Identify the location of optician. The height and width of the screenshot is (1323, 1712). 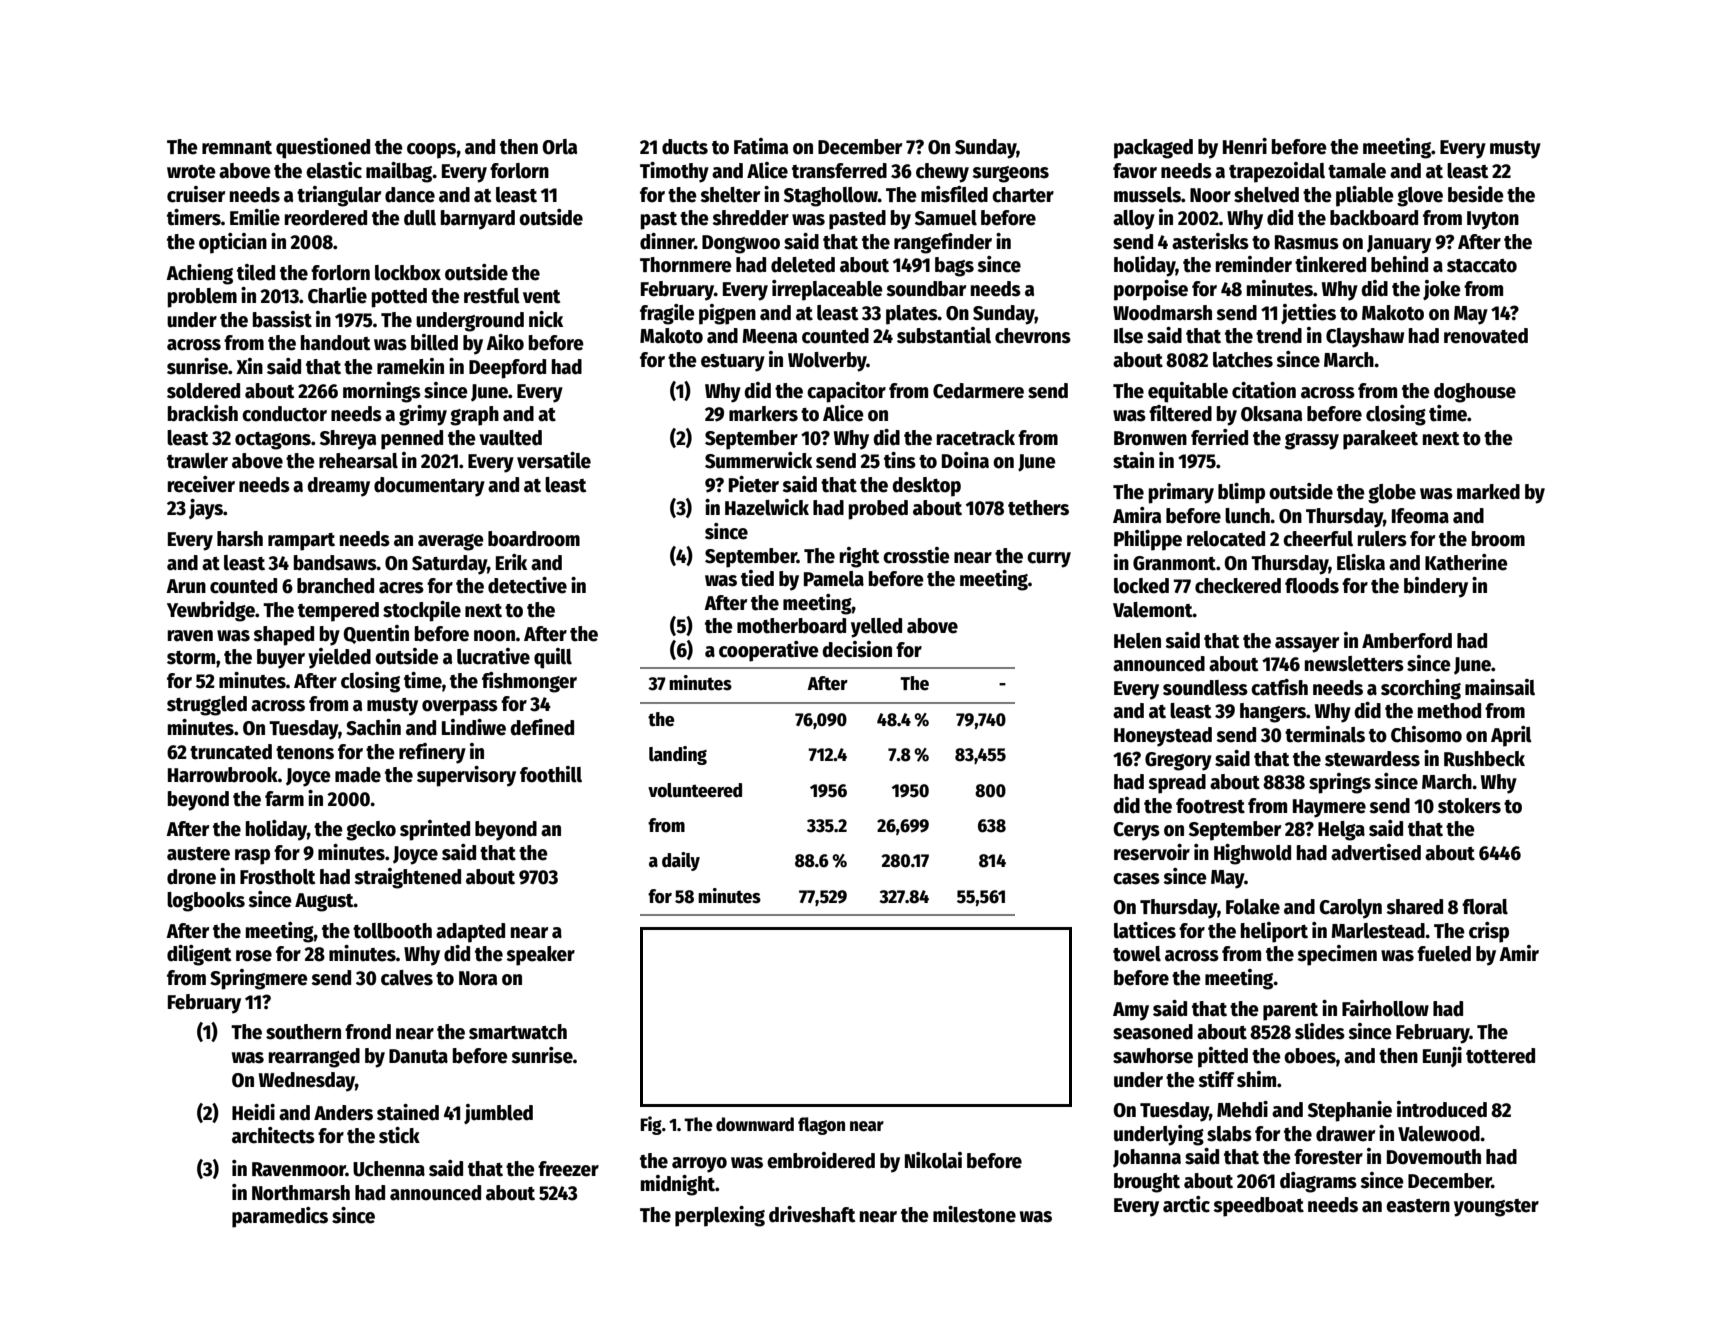
(233, 243).
